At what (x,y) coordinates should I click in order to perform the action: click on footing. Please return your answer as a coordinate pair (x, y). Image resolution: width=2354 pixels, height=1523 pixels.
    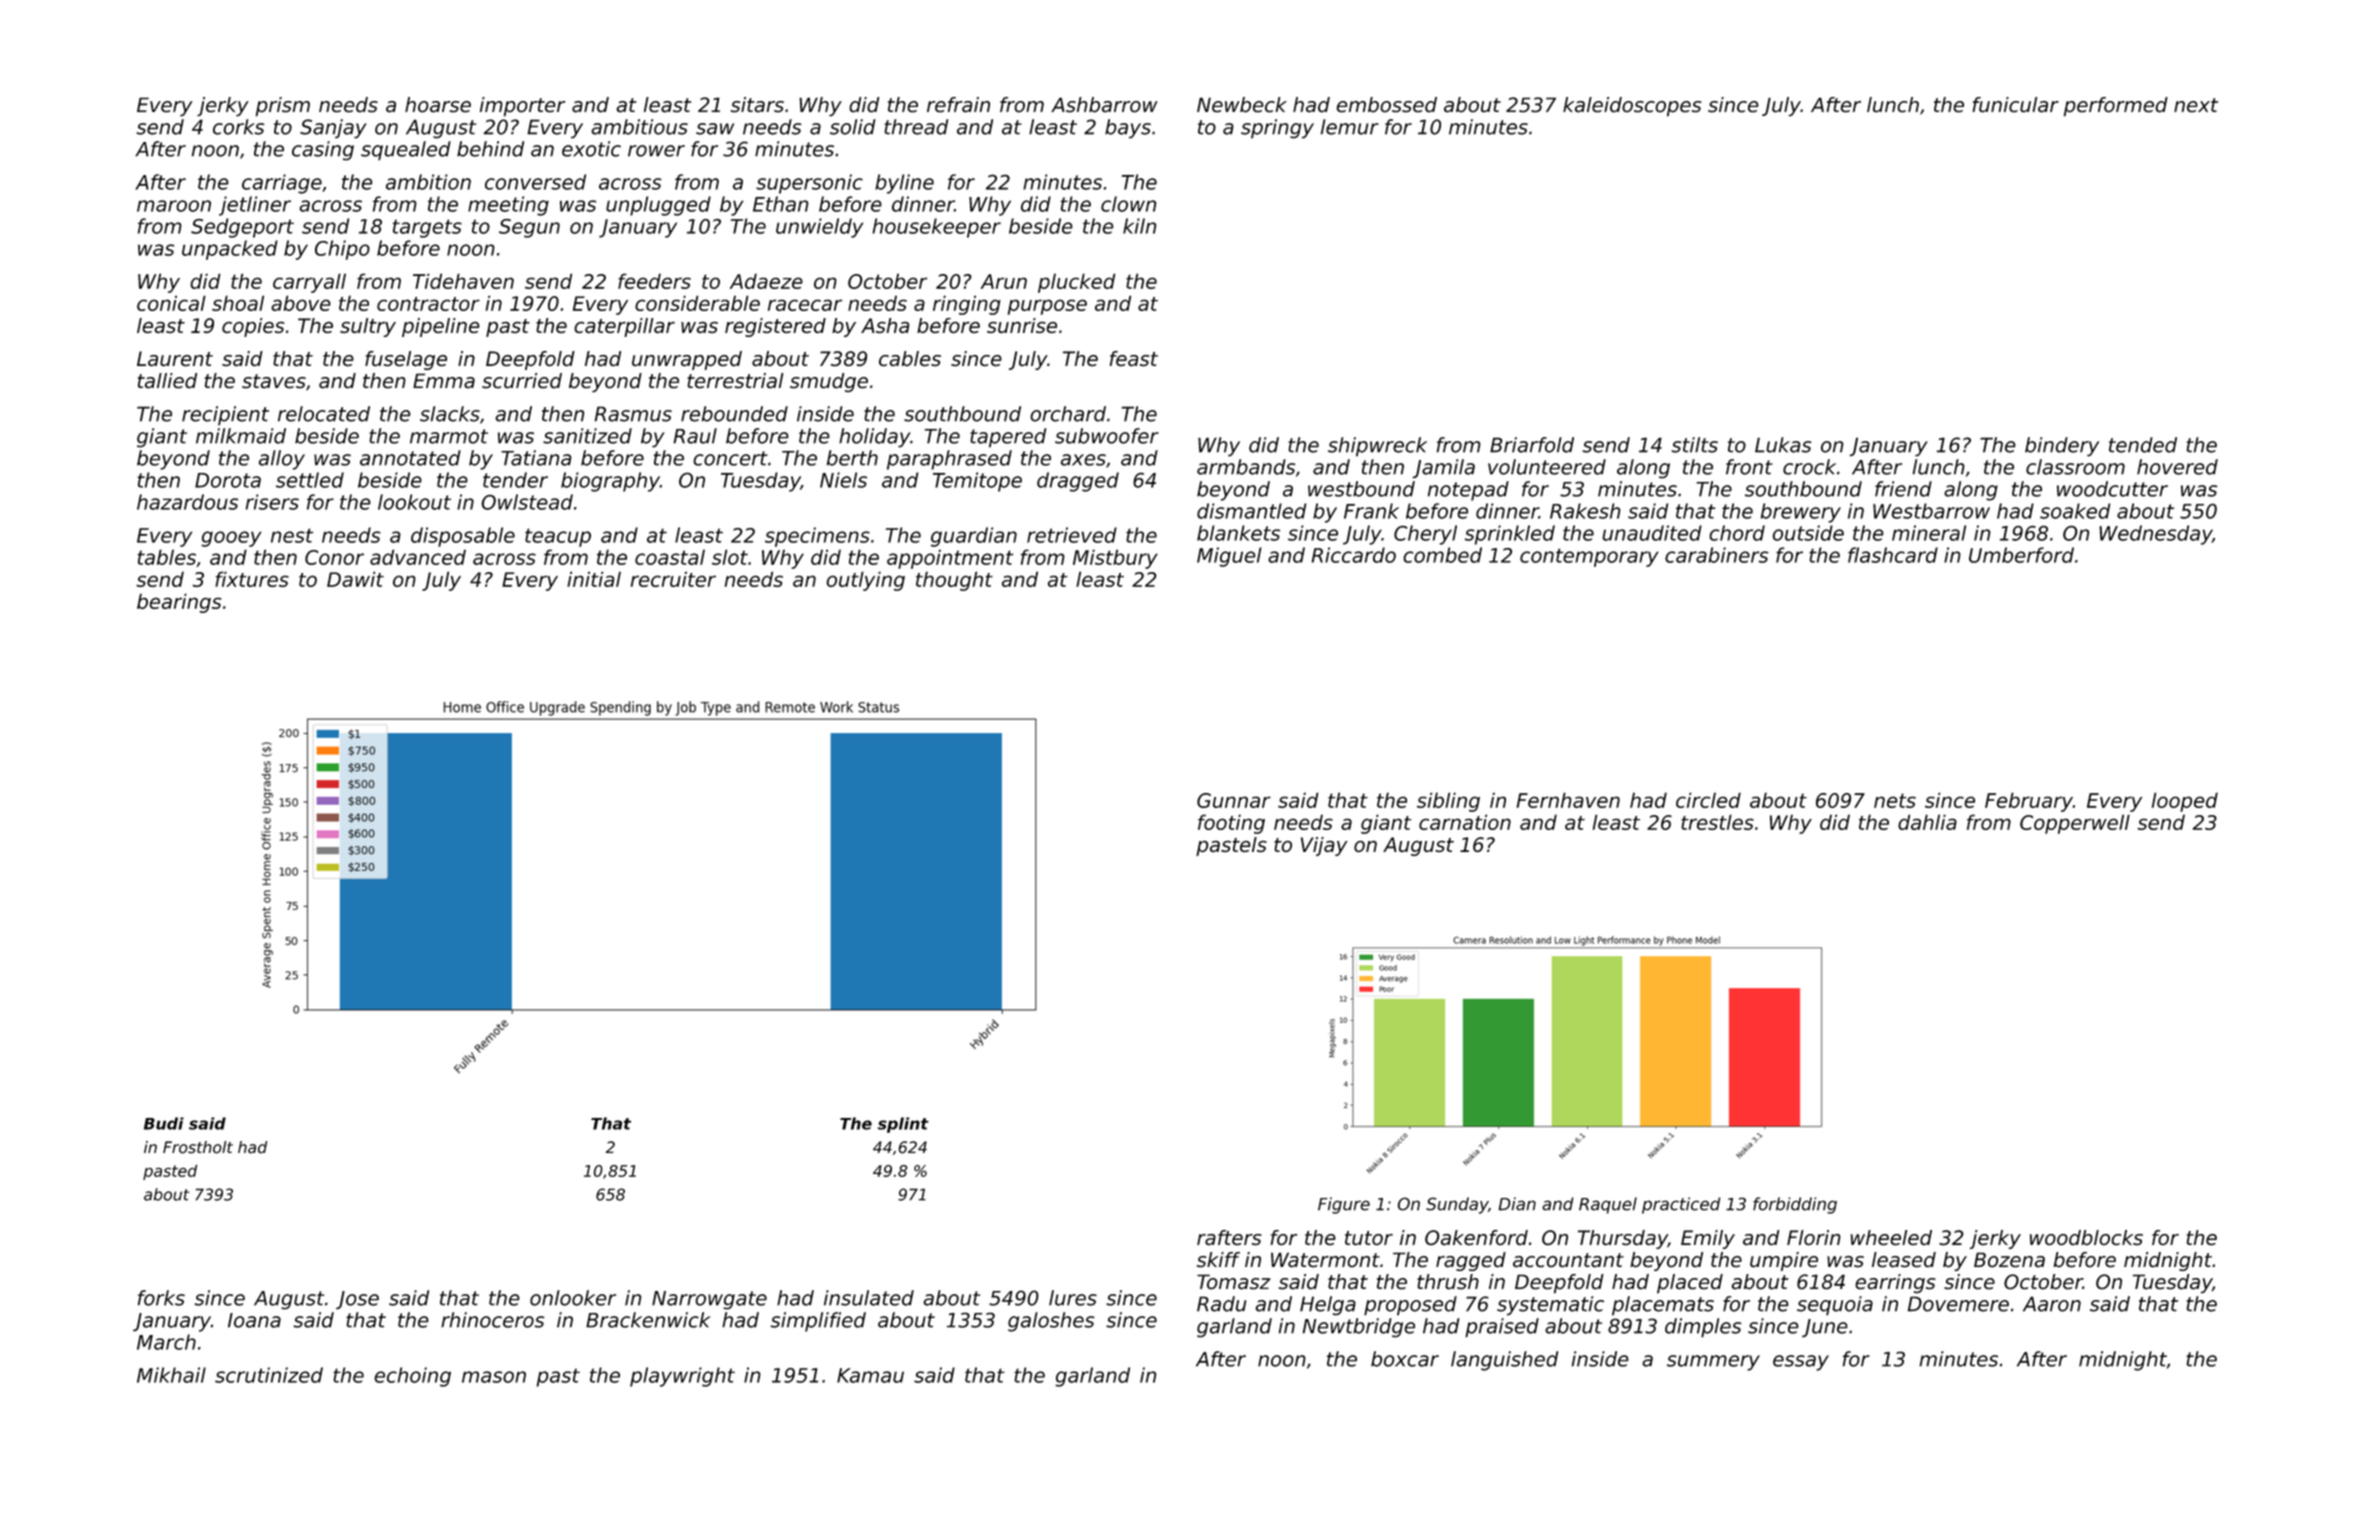
    Looking at the image, I should click on (1231, 824).
